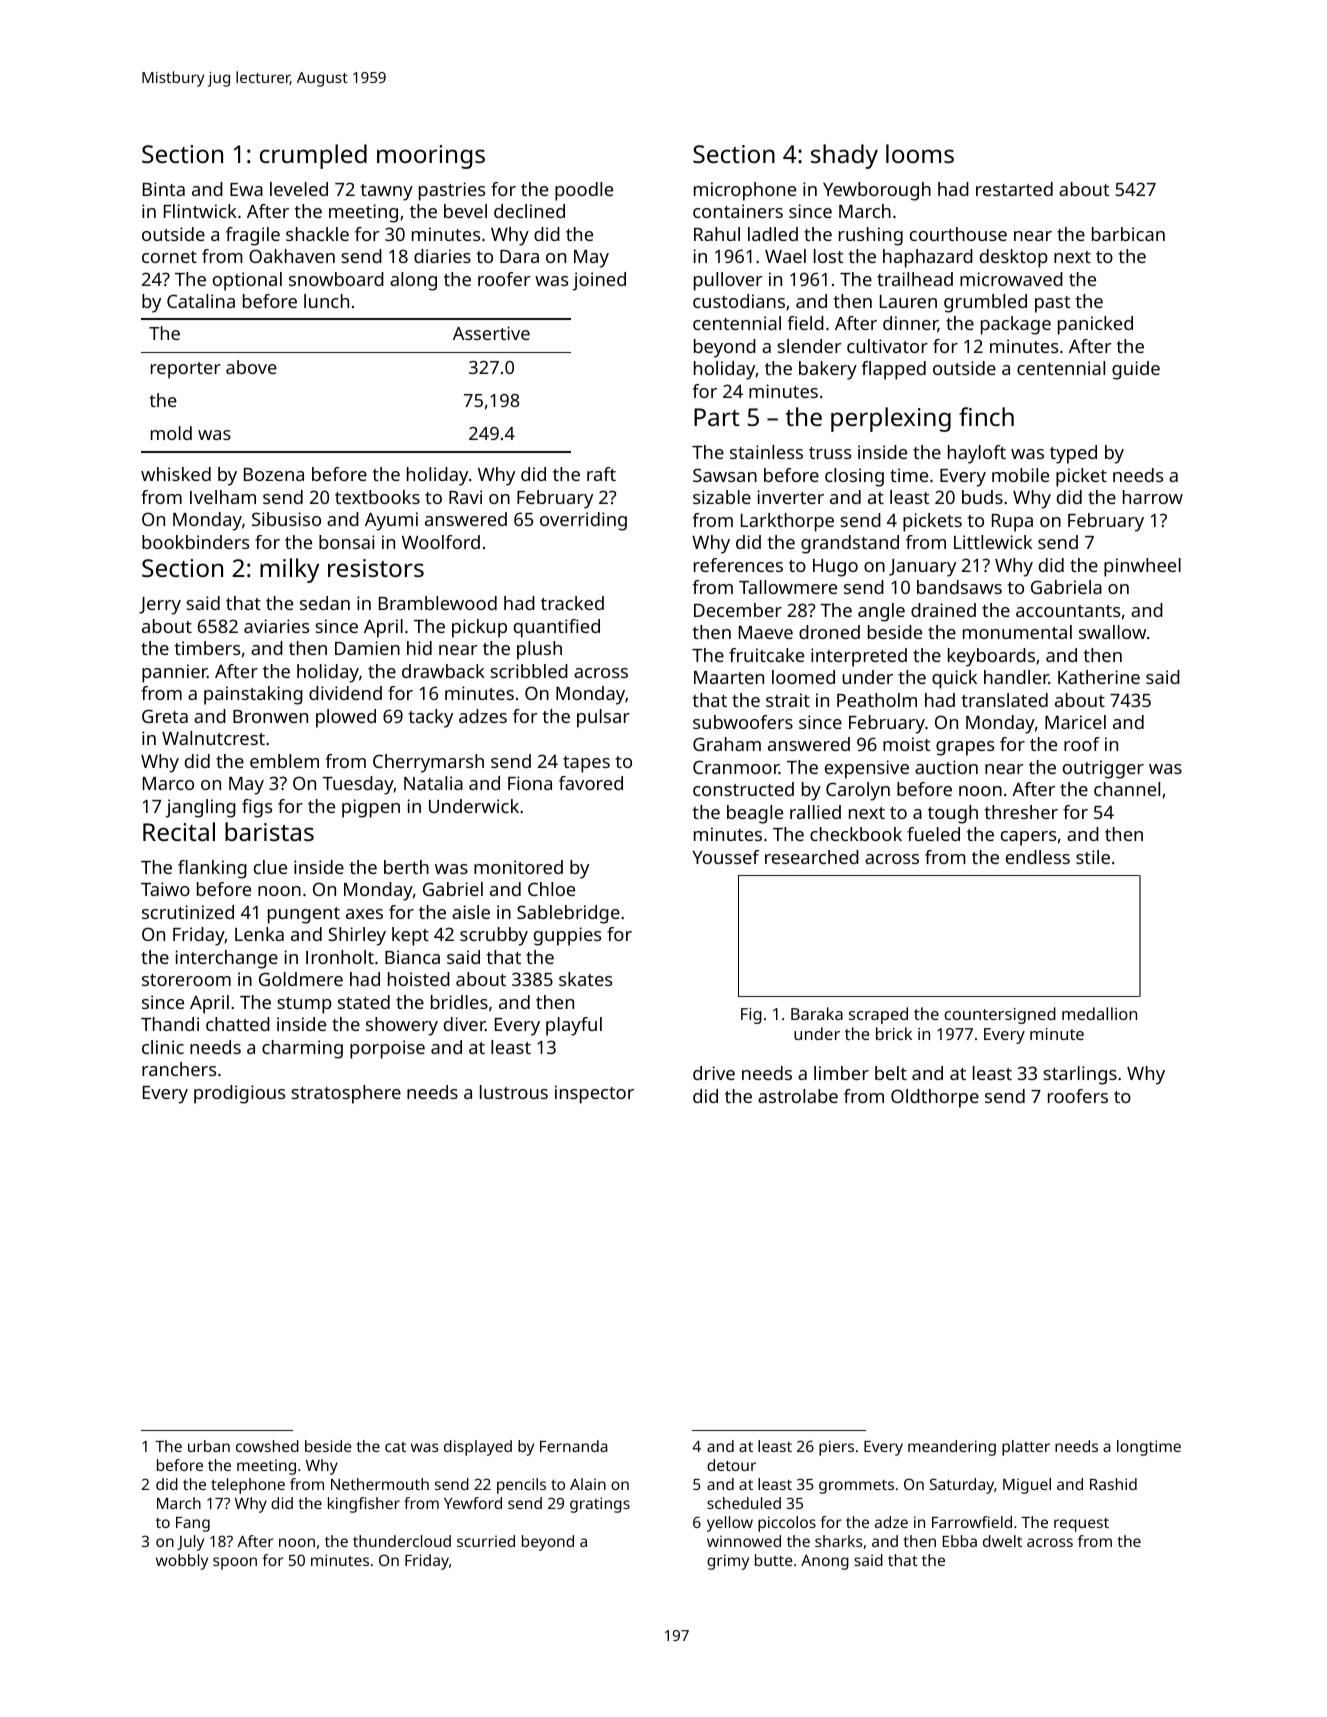 The image size is (1327, 1717). Describe the element at coordinates (812, 857) in the screenshot. I see `researched` at that location.
